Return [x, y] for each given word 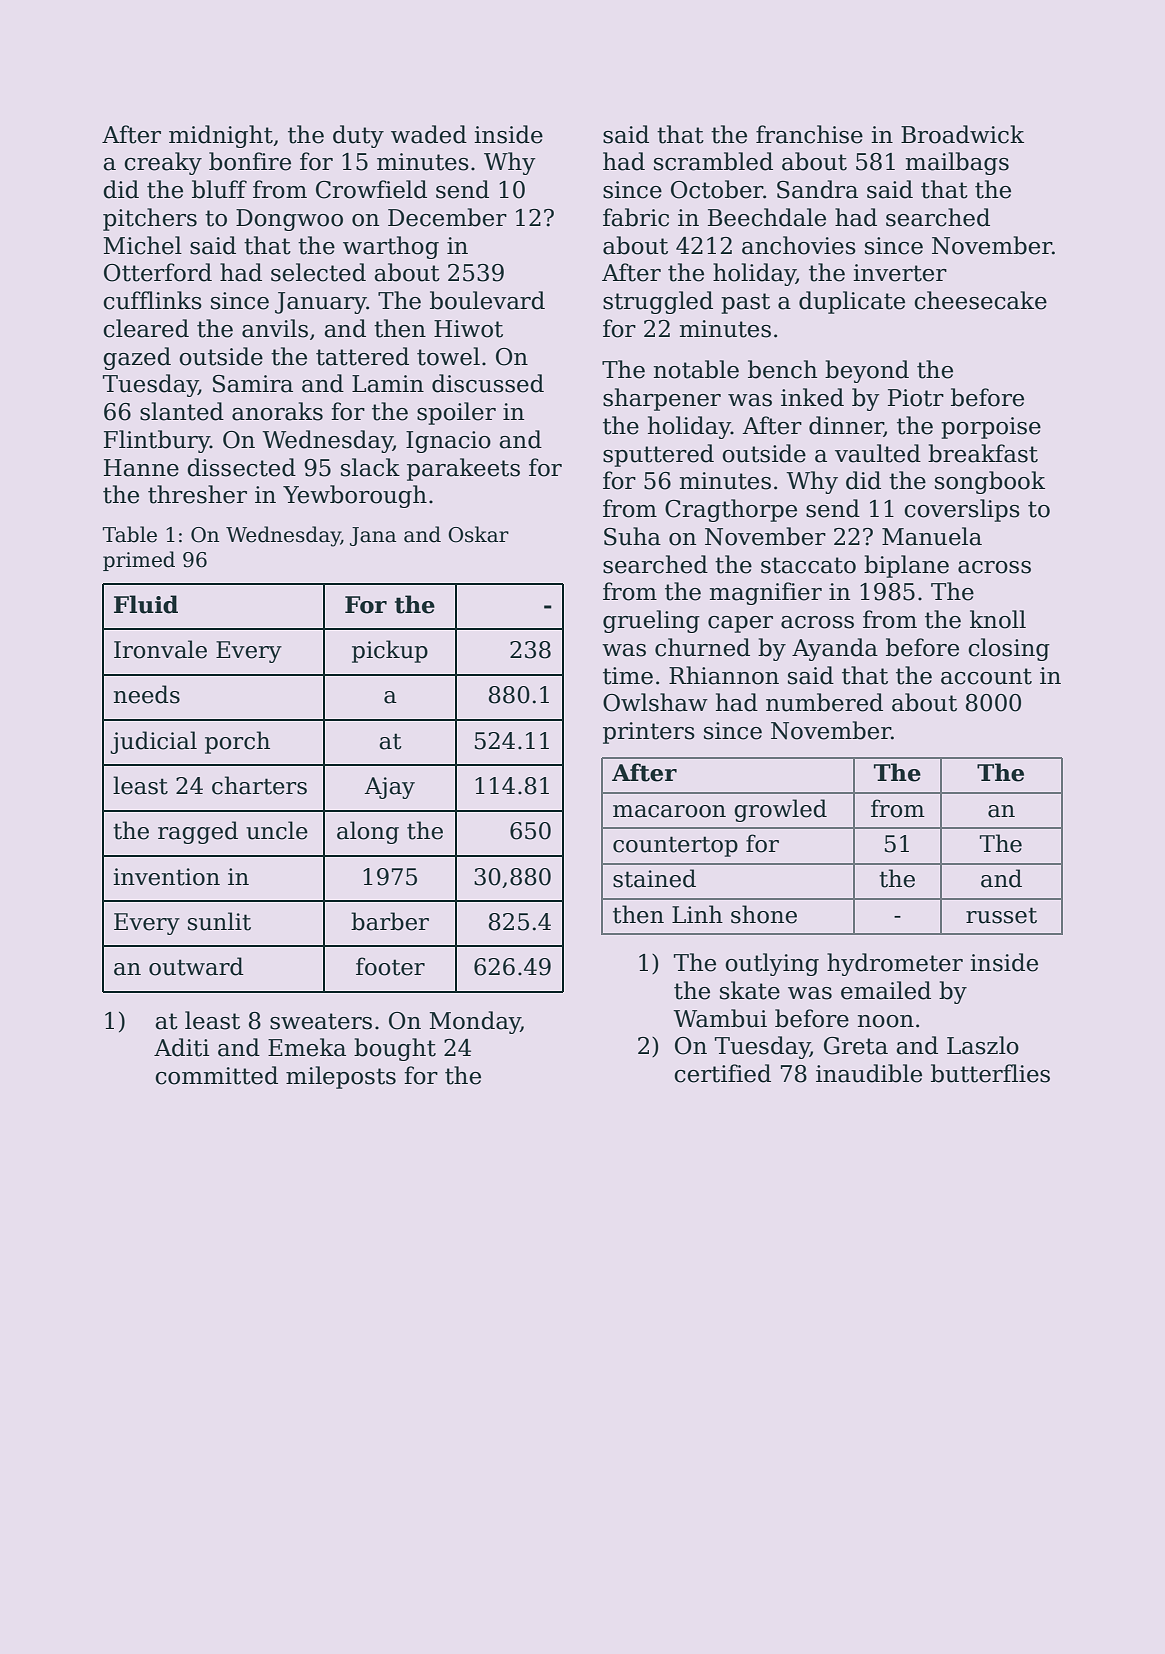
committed [216, 1075]
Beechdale [767, 217]
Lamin [388, 384]
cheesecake [980, 300]
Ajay [390, 788]
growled [780, 810]
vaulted [878, 453]
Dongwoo [289, 220]
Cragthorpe [731, 510]
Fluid [146, 604]
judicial [153, 742]
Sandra [817, 189]
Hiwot [468, 329]
